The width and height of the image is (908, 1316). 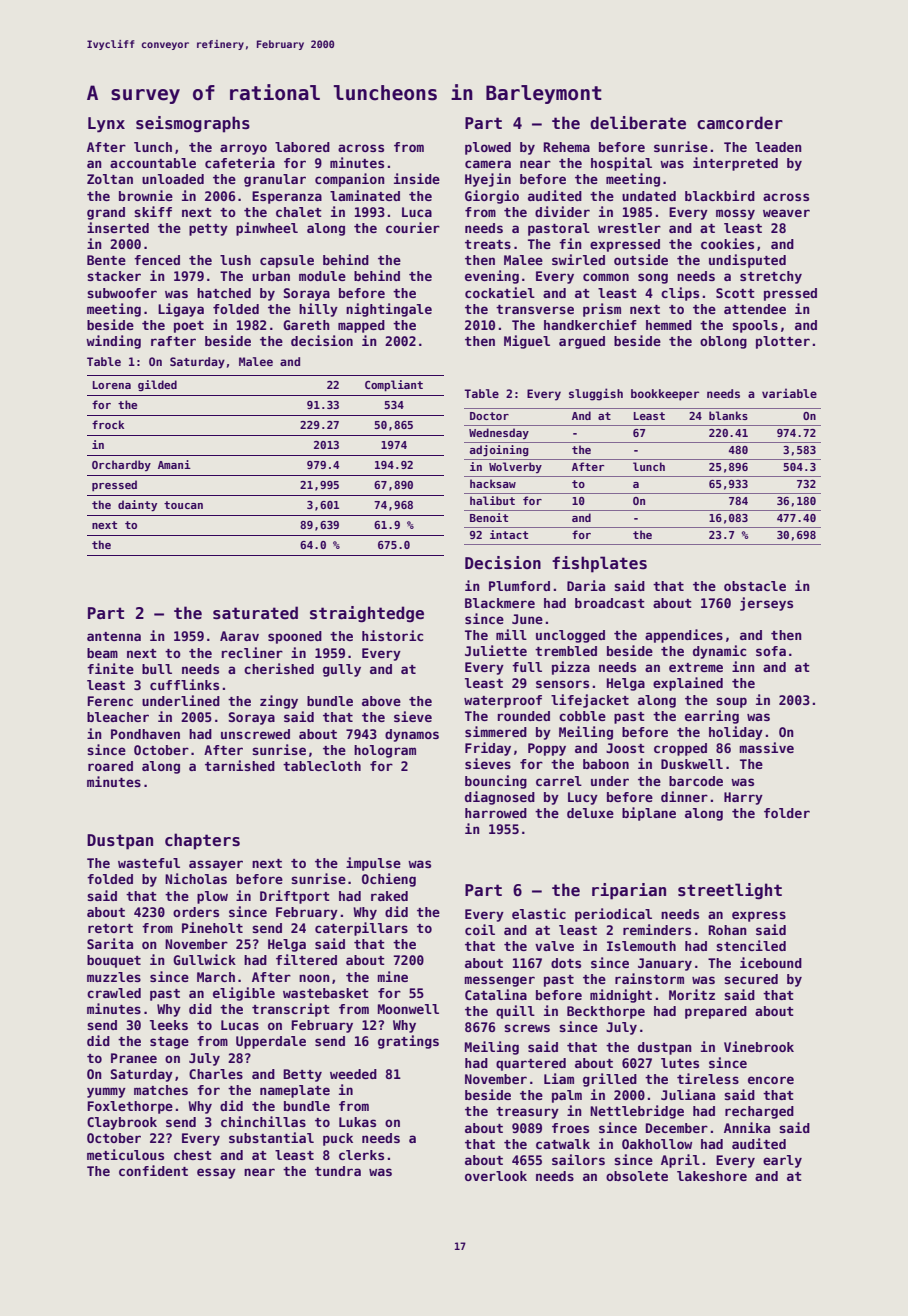 What do you see at coordinates (121, 465) in the image?
I see `Orchardby` at bounding box center [121, 465].
